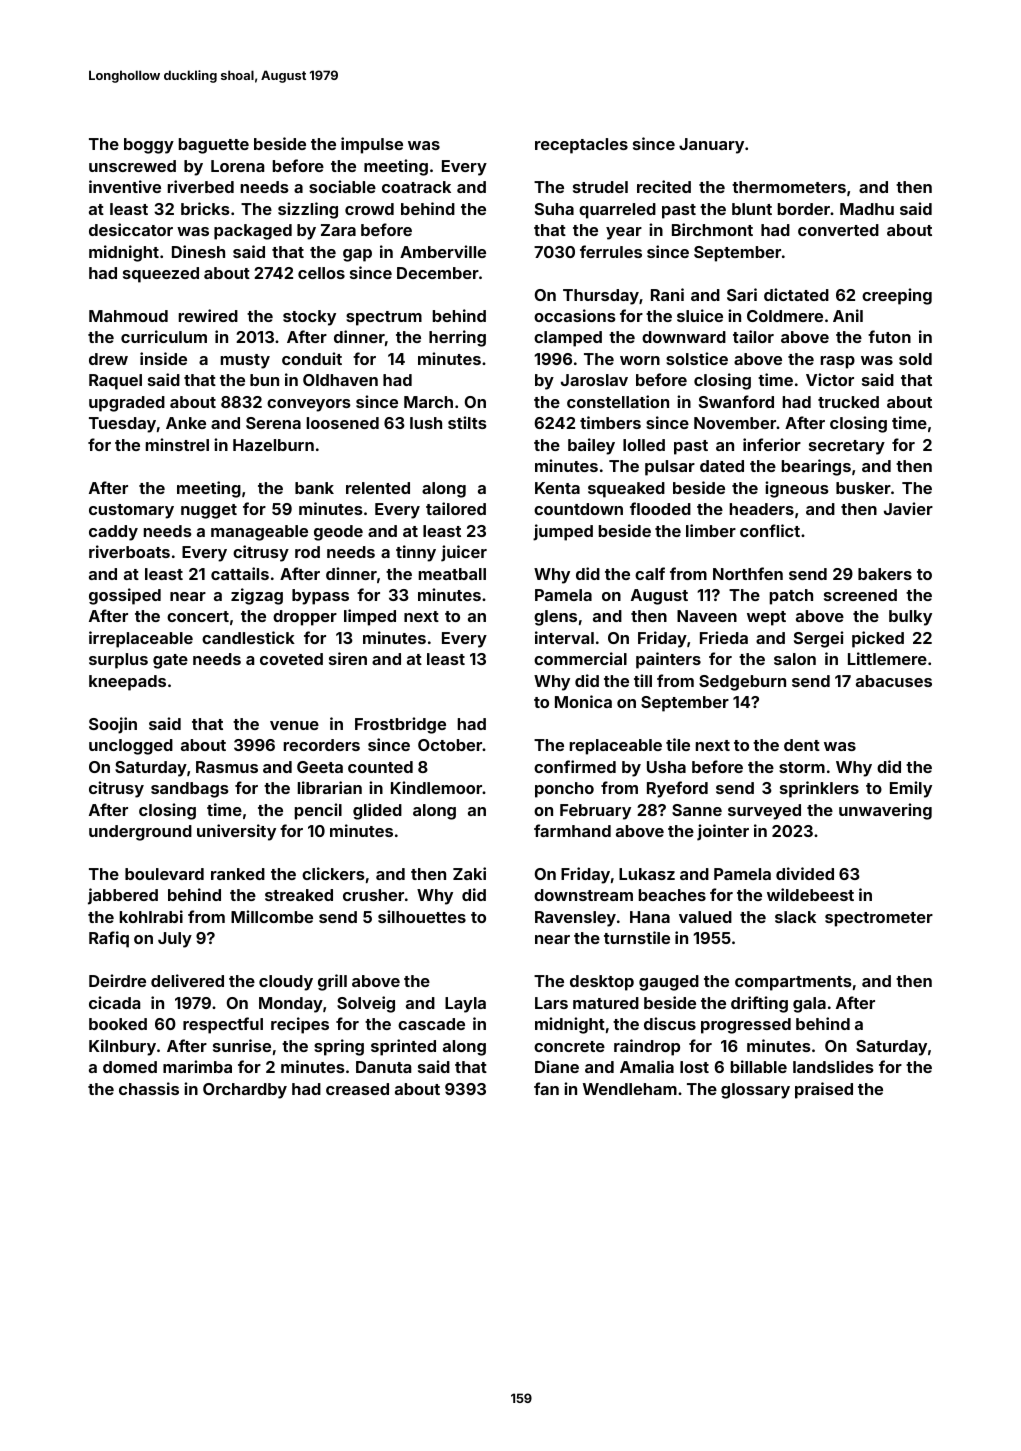  Describe the element at coordinates (748, 573) in the screenshot. I see `Northfen` at that location.
